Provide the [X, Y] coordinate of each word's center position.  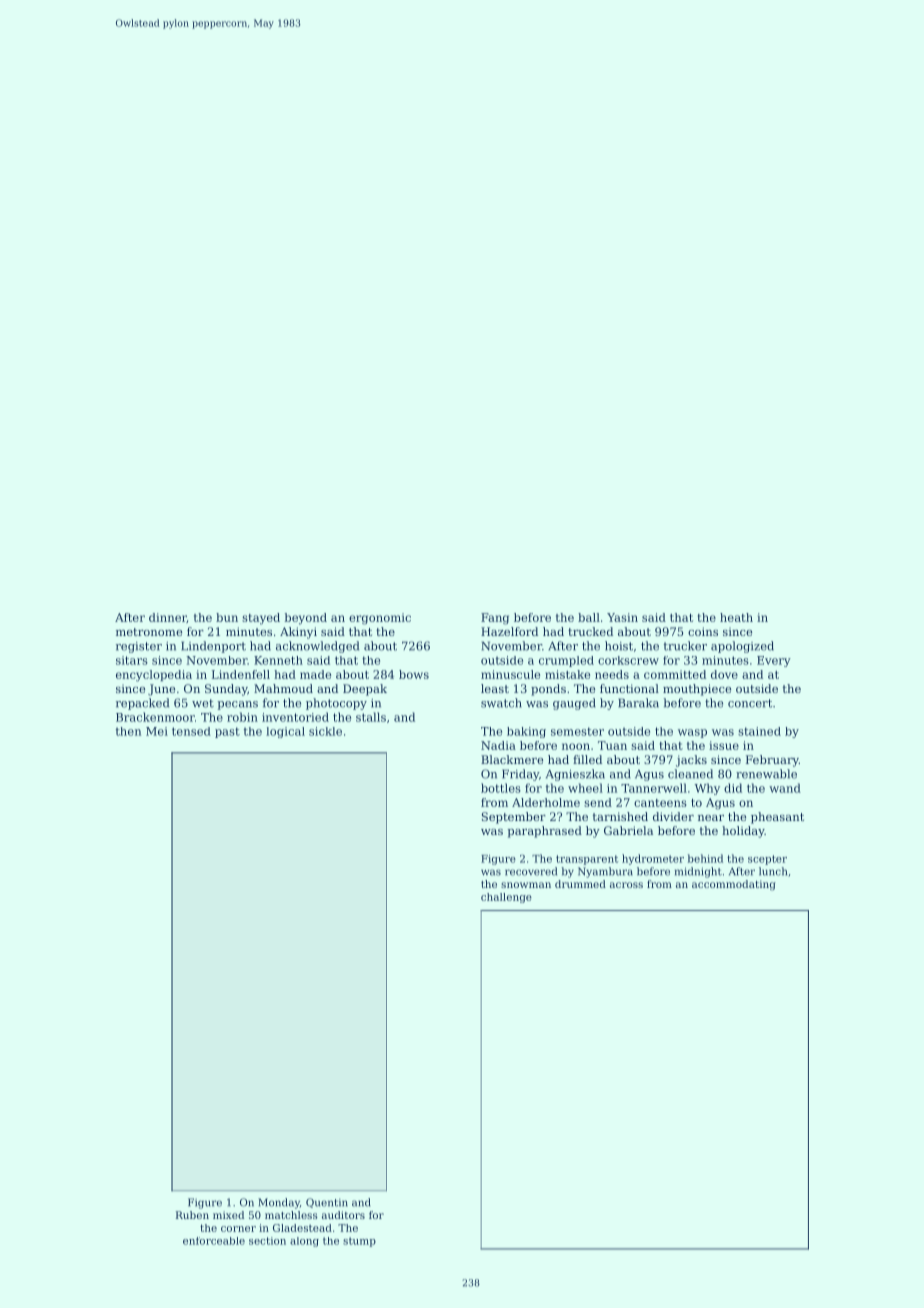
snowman [526, 885]
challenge [506, 898]
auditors [343, 1215]
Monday [279, 1203]
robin [242, 717]
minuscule [510, 674]
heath [736, 617]
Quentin [327, 1203]
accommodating [734, 885]
